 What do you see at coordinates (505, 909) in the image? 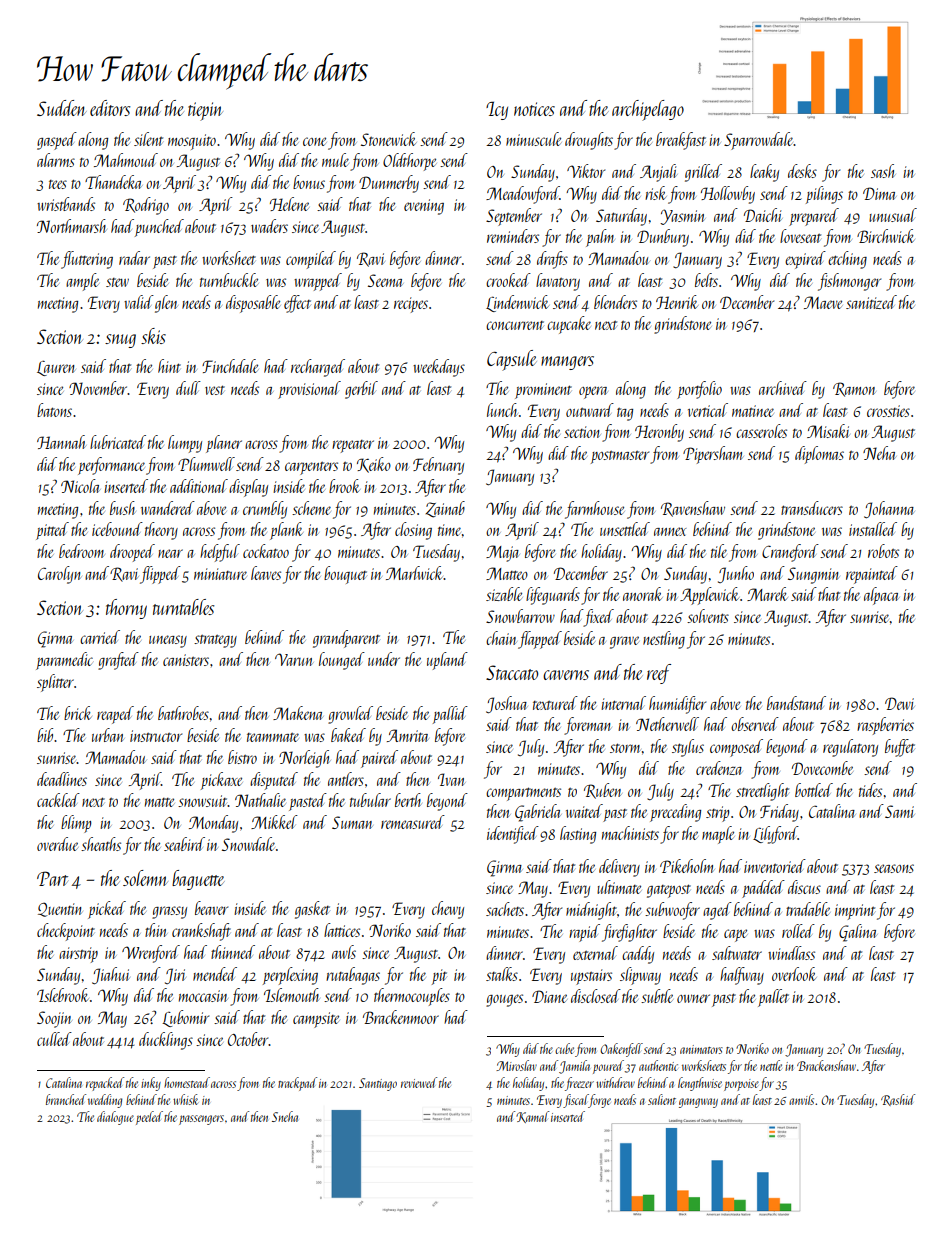
I see `sachets` at bounding box center [505, 909].
